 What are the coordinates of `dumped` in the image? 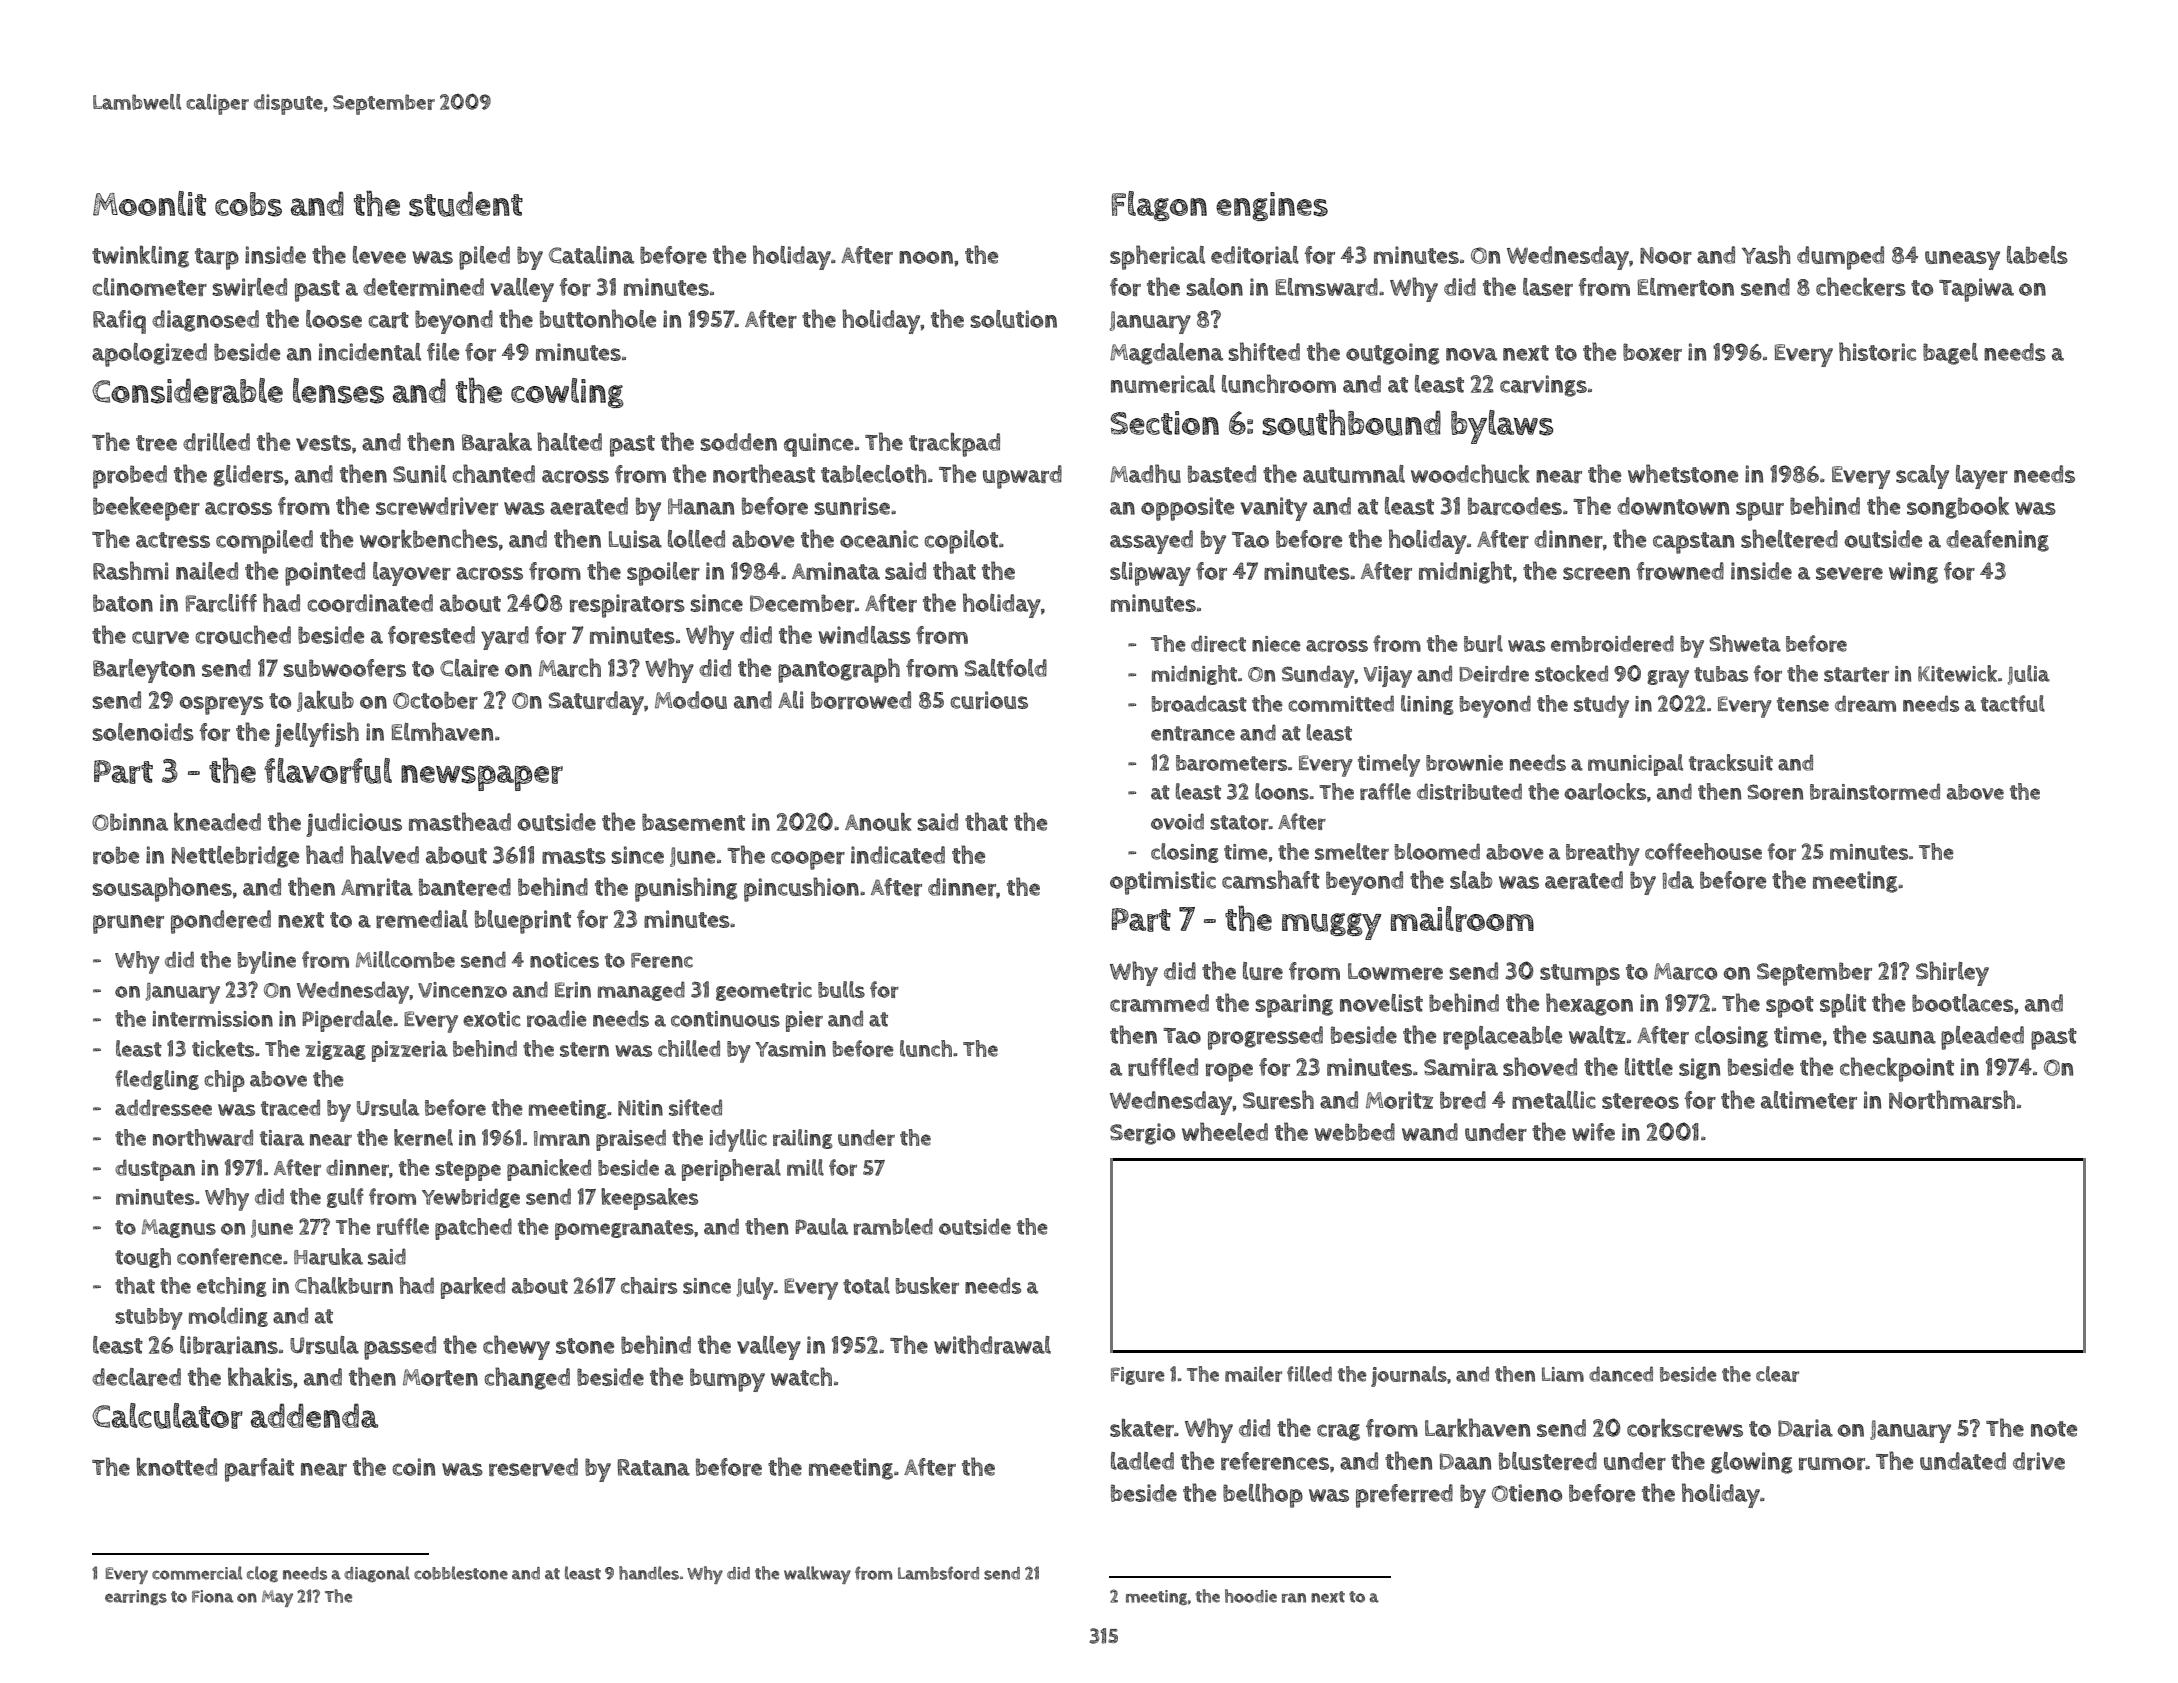 It's located at (1840, 258).
